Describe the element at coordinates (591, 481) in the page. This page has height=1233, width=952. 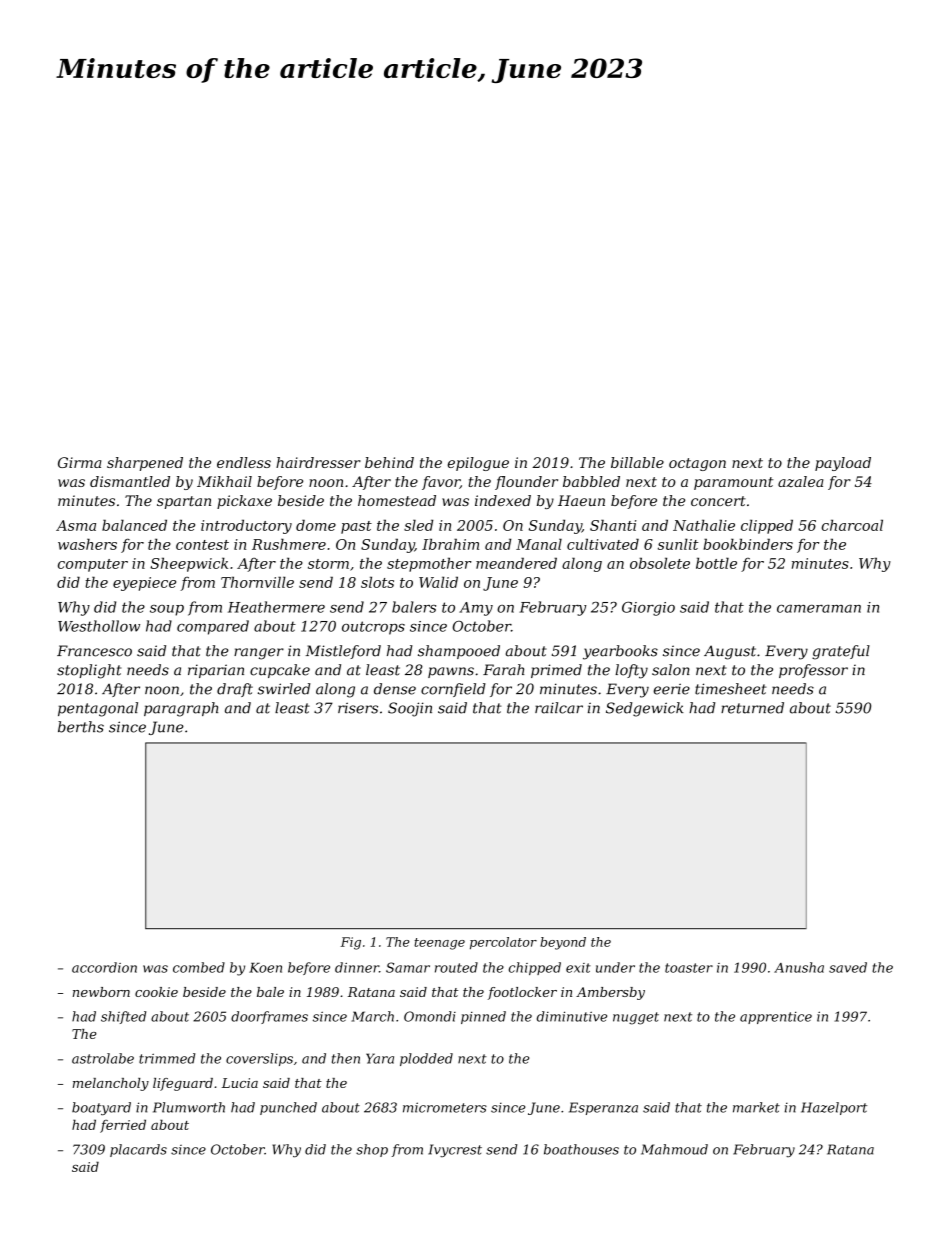
I see `babbled` at that location.
